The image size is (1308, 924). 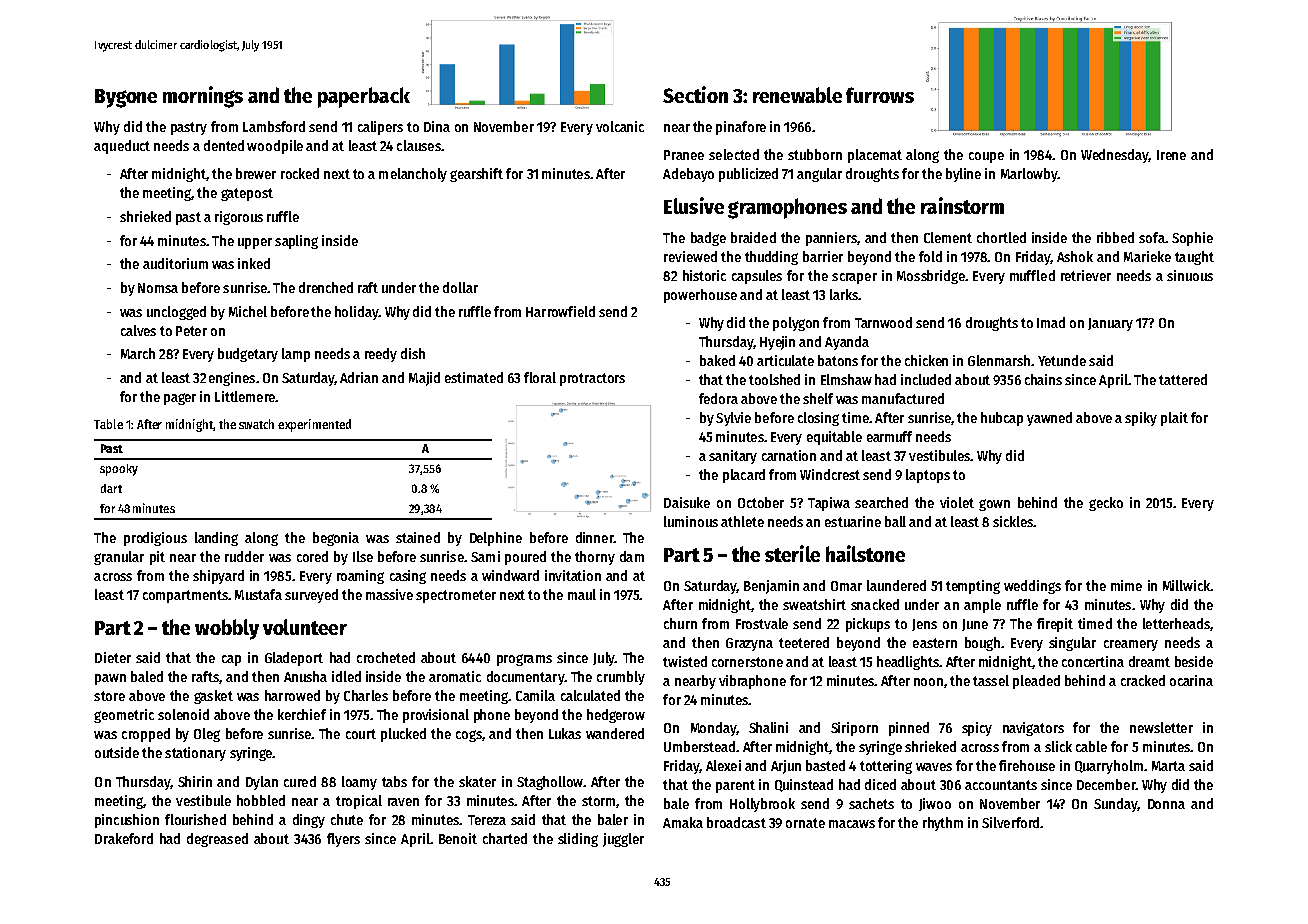 I want to click on Benoit, so click(x=458, y=838).
